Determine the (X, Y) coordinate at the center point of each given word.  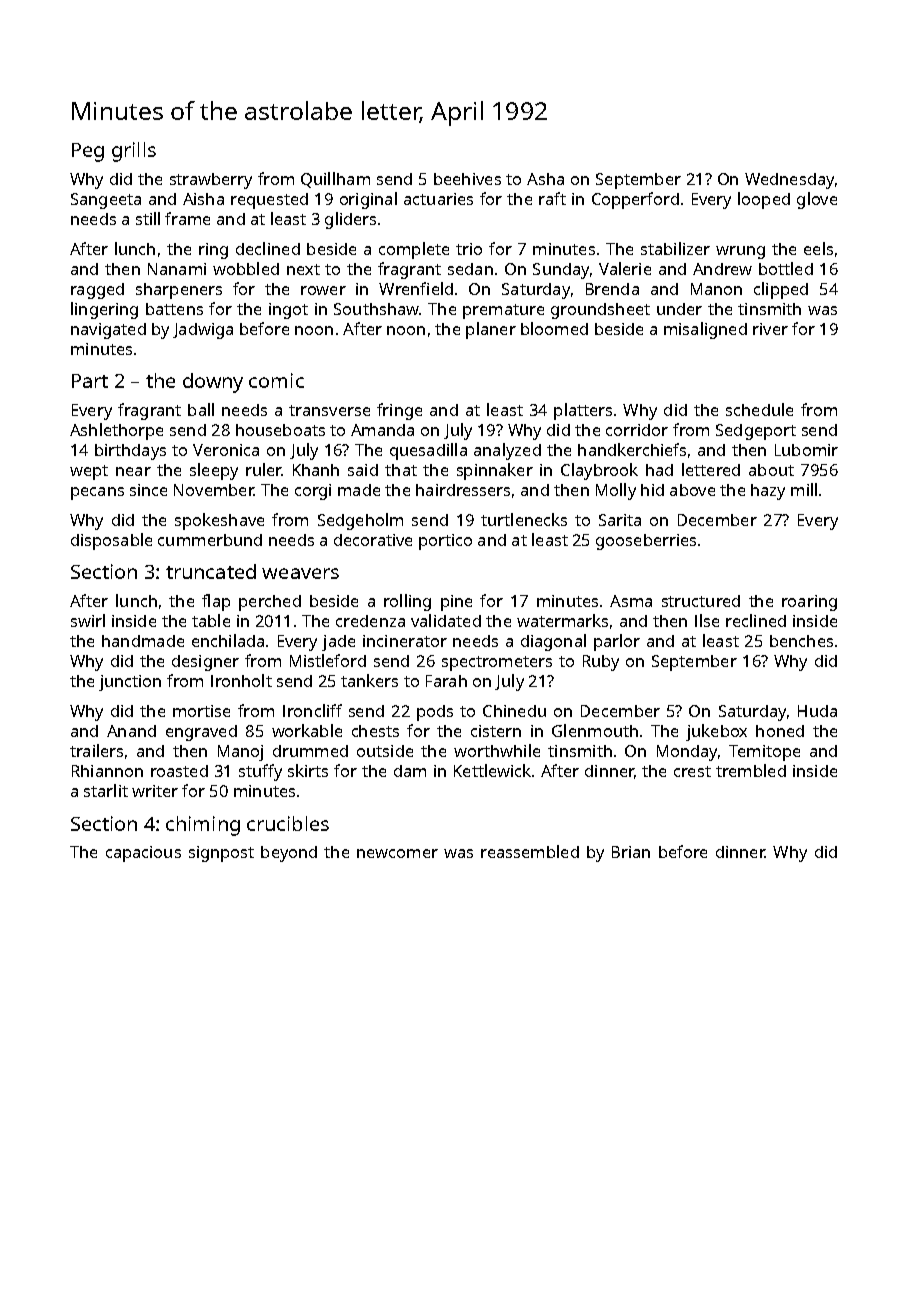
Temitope (764, 753)
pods (435, 713)
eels (818, 248)
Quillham (335, 180)
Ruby (601, 663)
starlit (106, 790)
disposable (111, 541)
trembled (751, 770)
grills (134, 152)
